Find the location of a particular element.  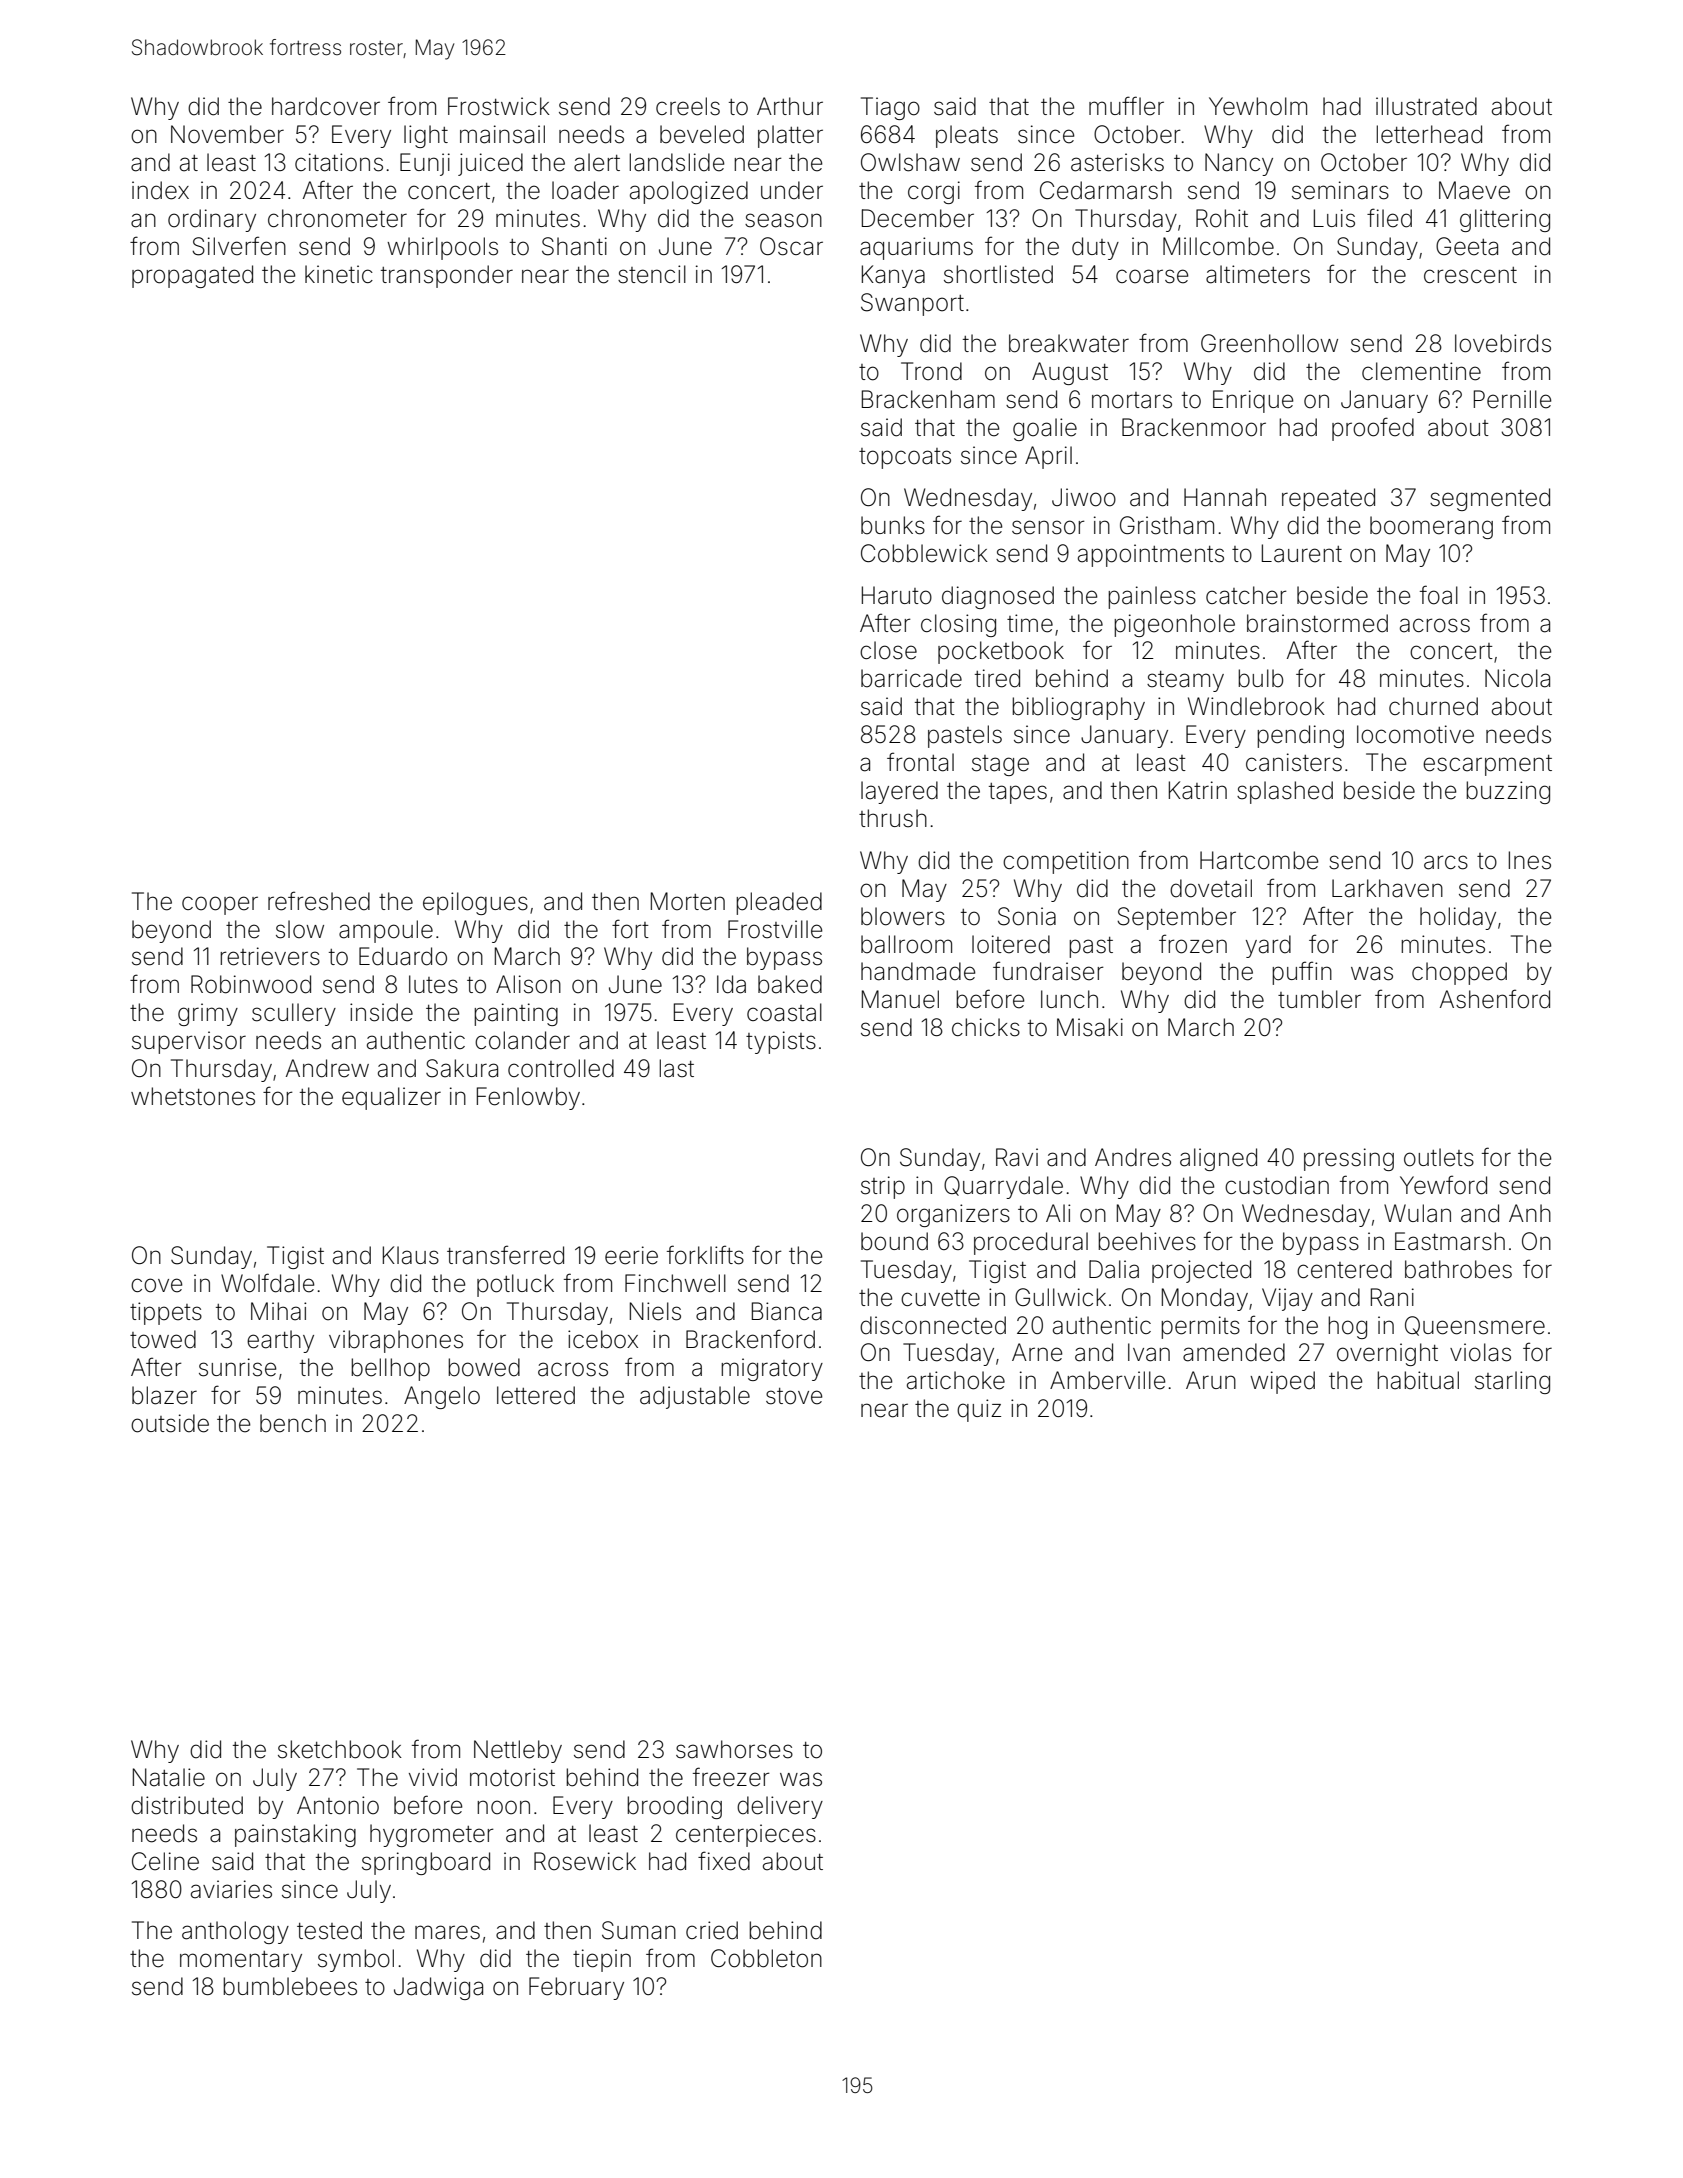

painstaking is located at coordinates (295, 1835).
